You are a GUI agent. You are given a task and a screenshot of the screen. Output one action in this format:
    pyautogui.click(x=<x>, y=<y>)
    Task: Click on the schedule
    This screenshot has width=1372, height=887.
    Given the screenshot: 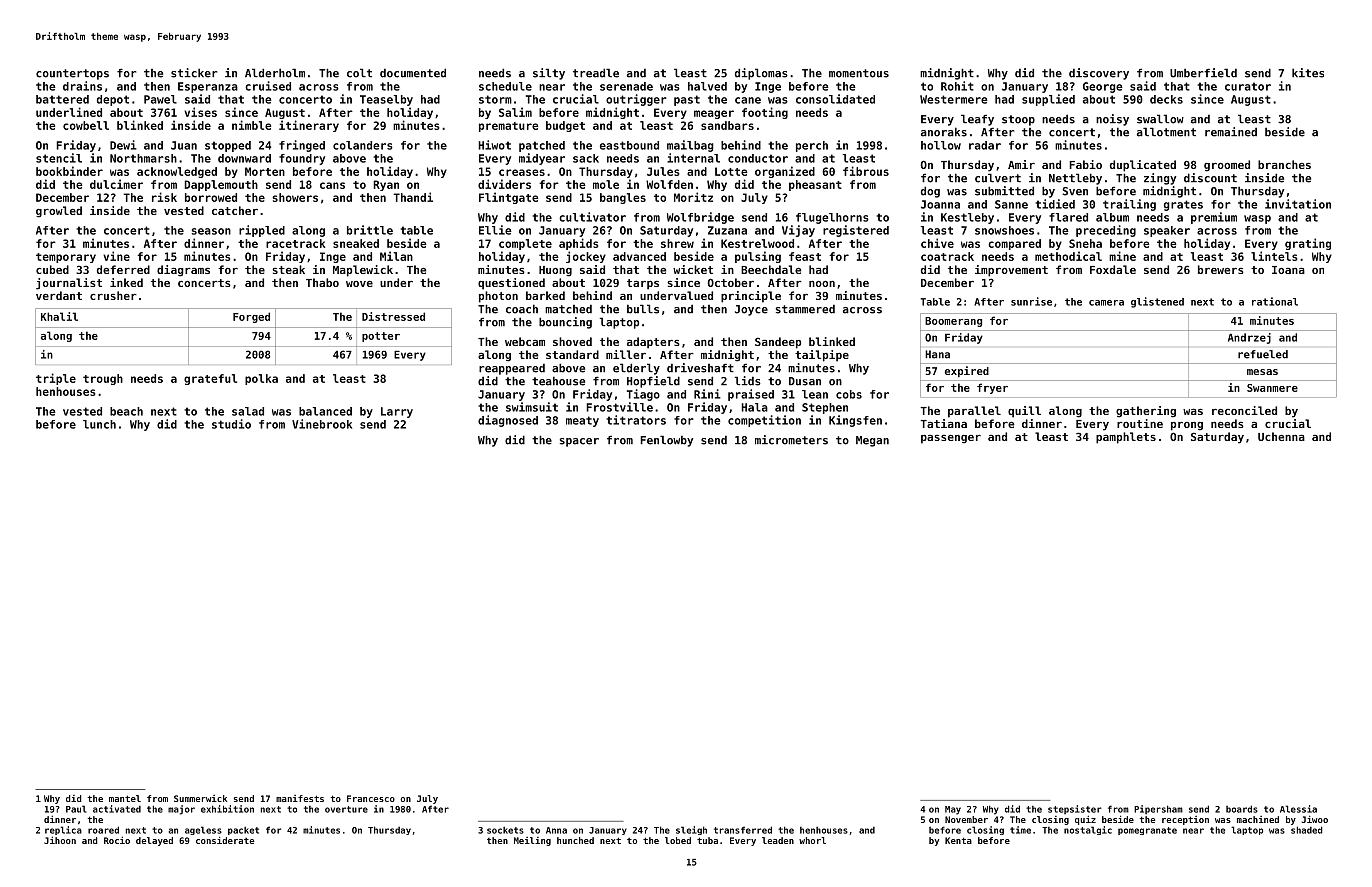 What is the action you would take?
    pyautogui.click(x=505, y=86)
